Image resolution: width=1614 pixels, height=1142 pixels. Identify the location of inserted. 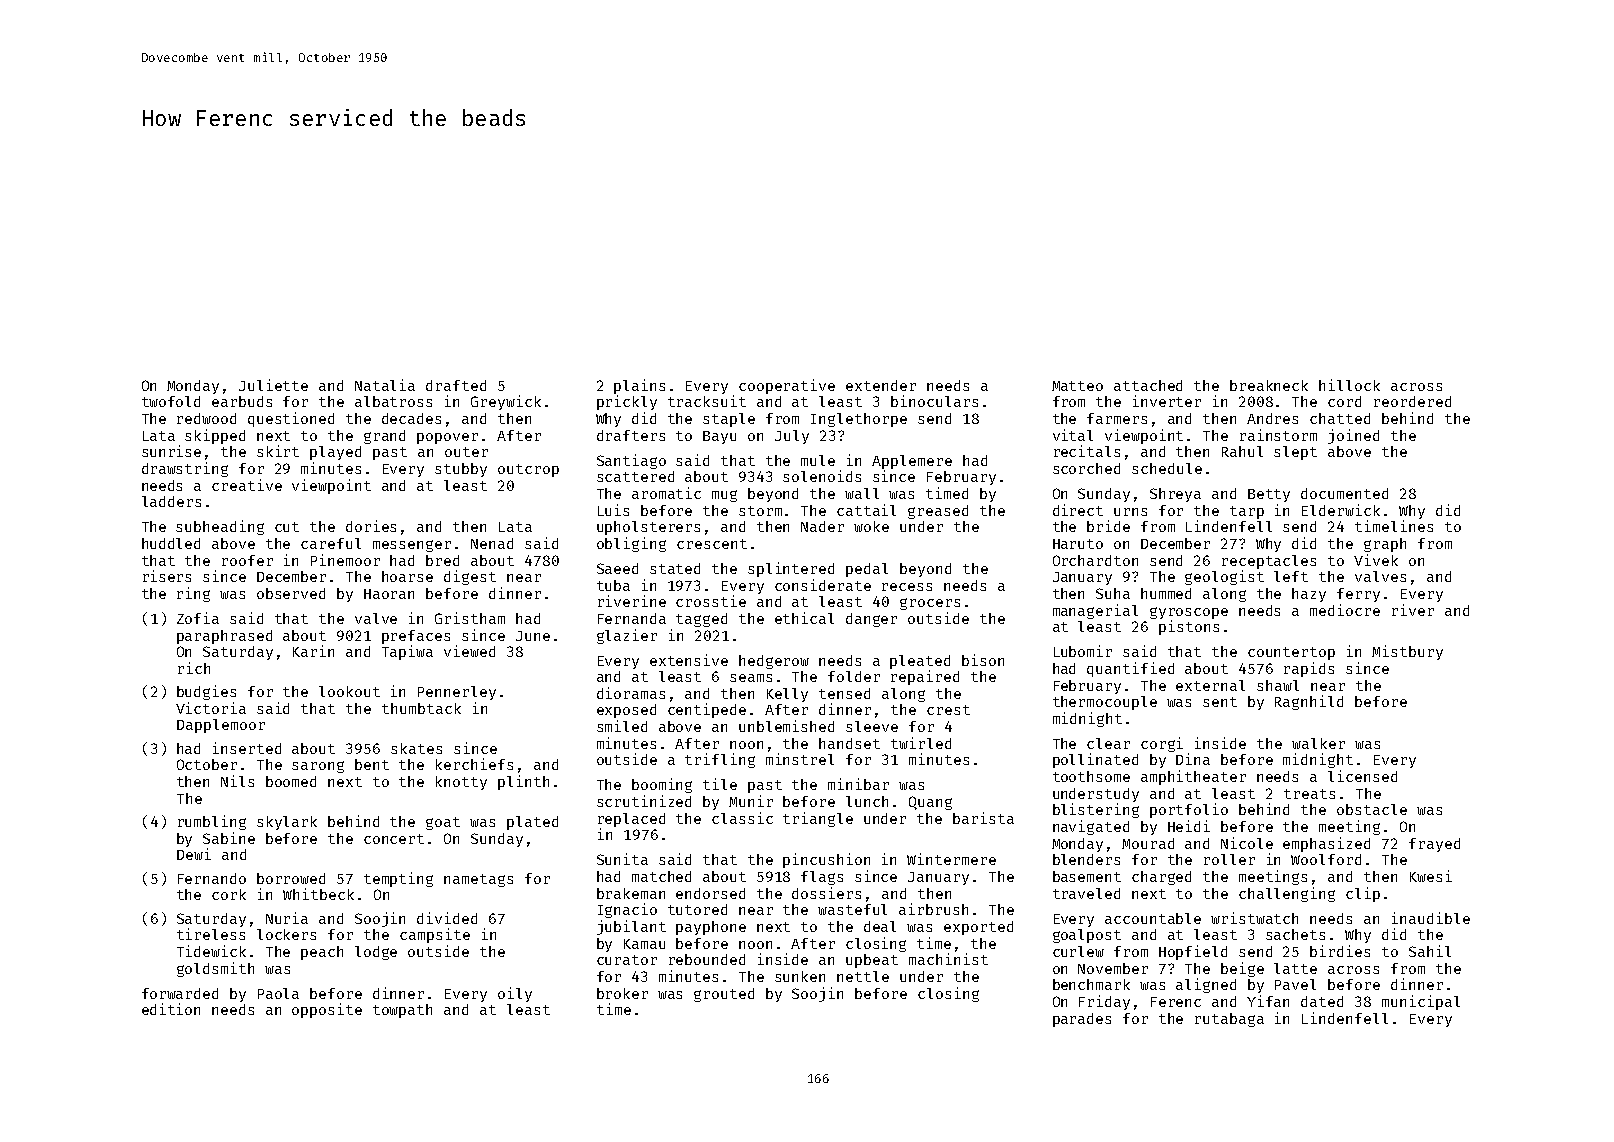
(247, 748).
